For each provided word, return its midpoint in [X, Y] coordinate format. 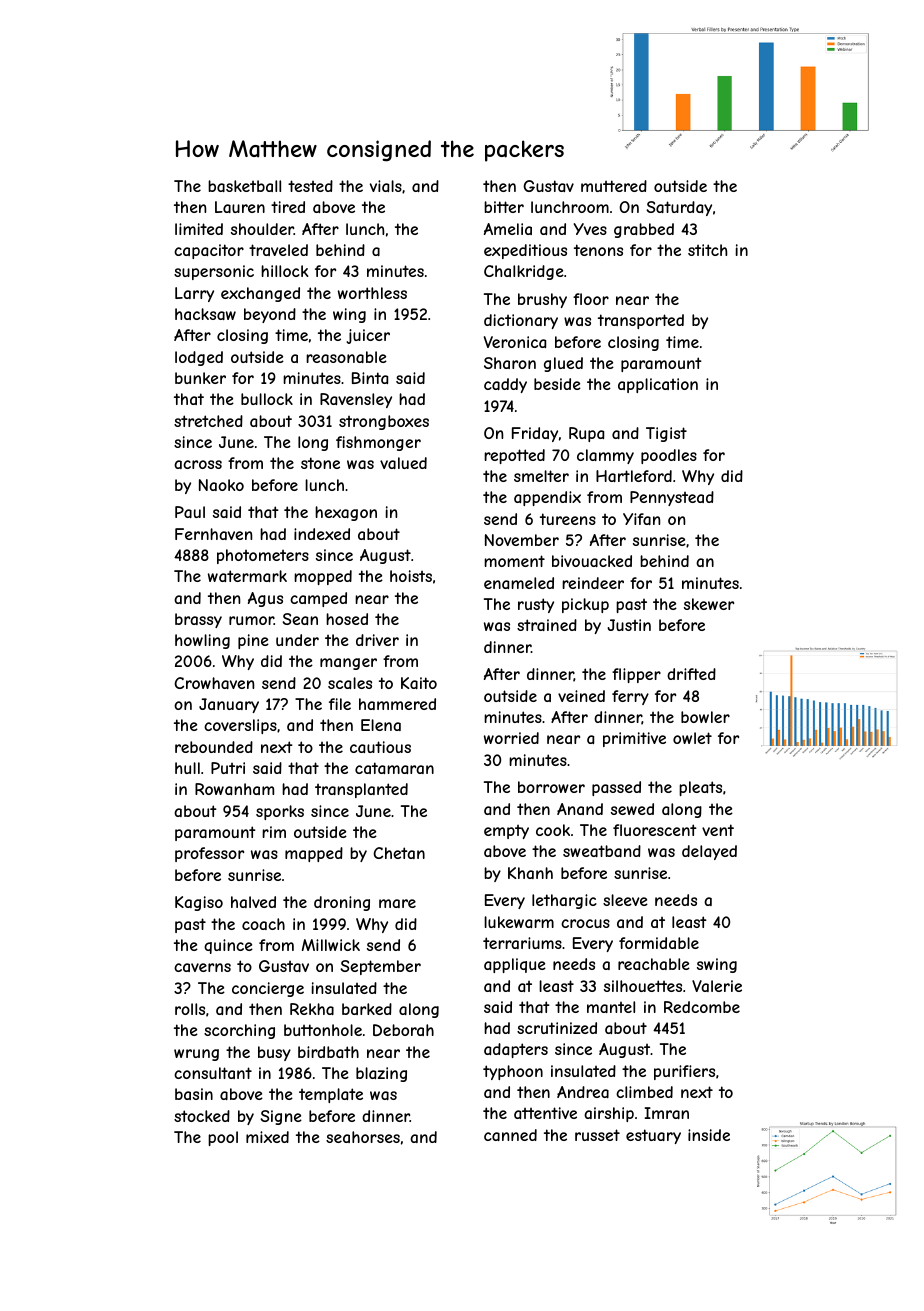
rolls [190, 1009]
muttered [614, 186]
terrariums [522, 943]
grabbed [644, 230]
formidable [659, 943]
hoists [411, 576]
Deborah [403, 1030]
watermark [247, 576]
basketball [244, 186]
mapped [314, 854]
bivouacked [592, 561]
